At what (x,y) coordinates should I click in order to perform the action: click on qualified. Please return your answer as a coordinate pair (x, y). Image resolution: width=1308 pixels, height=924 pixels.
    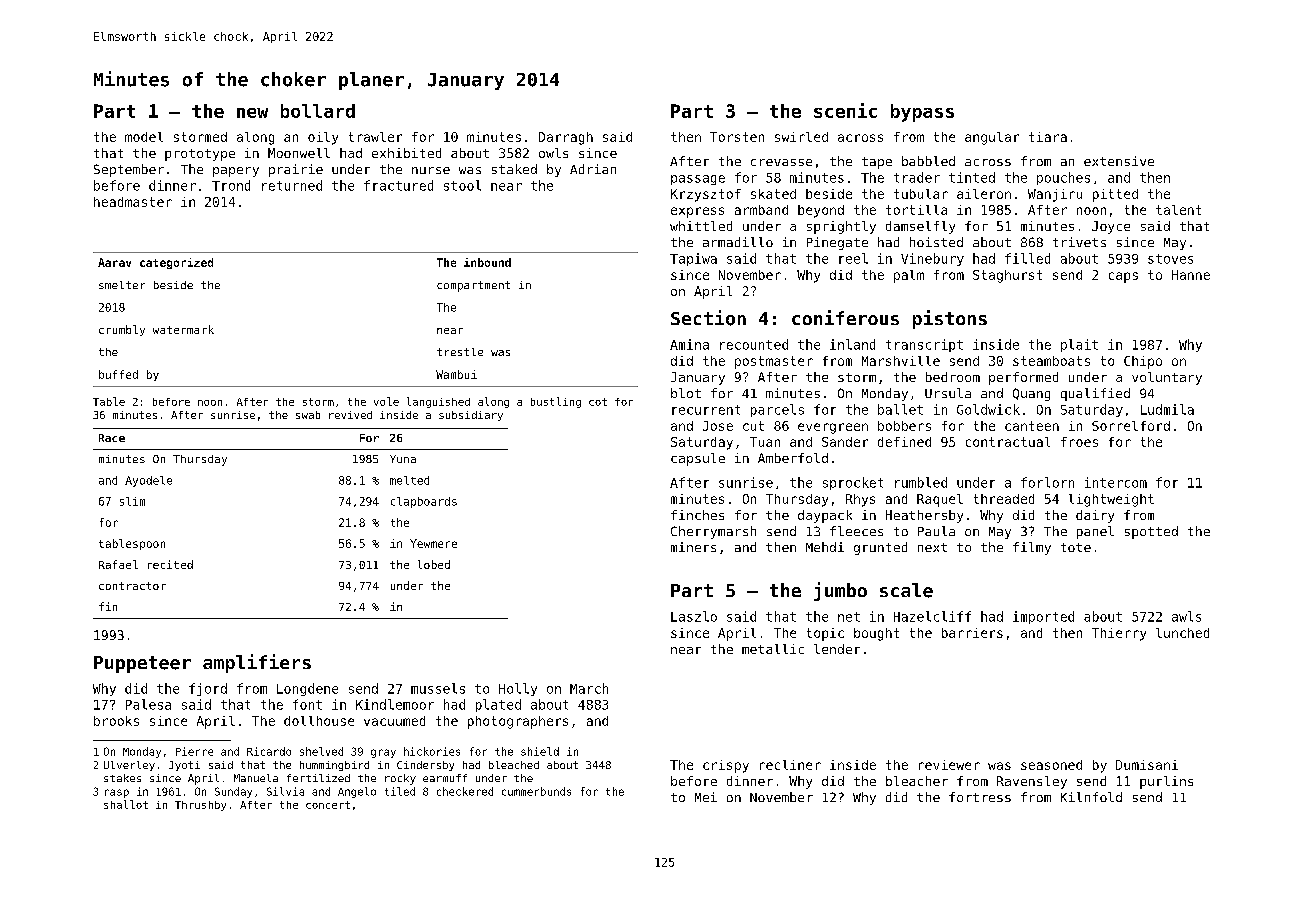
    Looking at the image, I should click on (1095, 394).
